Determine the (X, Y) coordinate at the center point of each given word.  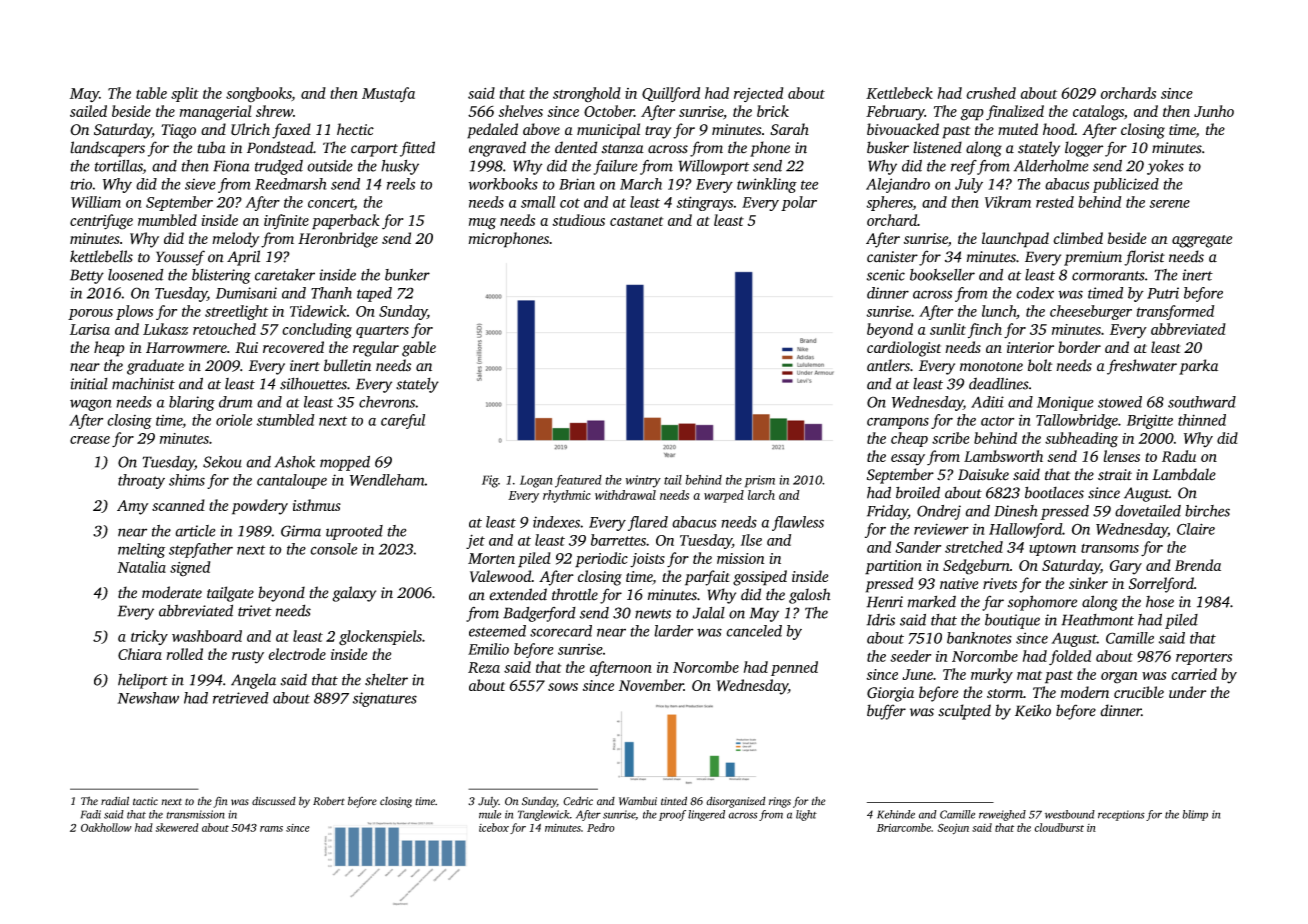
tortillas (119, 167)
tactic (145, 801)
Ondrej (939, 512)
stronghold (587, 95)
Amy (133, 507)
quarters (382, 332)
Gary (1126, 567)
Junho (1214, 111)
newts (653, 614)
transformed (1175, 312)
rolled (185, 654)
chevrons (387, 402)
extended (518, 594)
